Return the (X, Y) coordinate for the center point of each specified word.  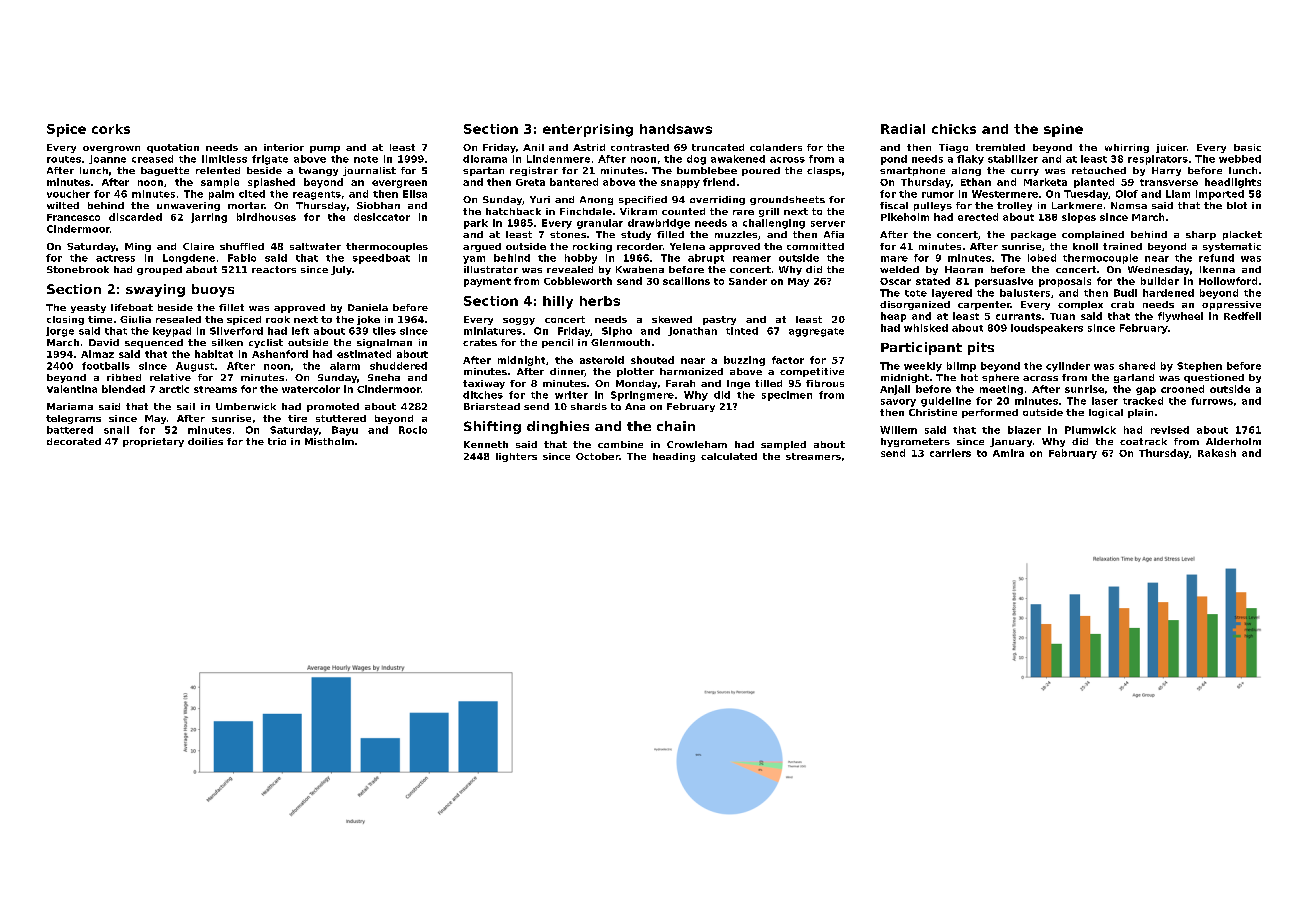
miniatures (493, 331)
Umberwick (246, 406)
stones (568, 234)
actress (115, 258)
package (1033, 235)
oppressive (1231, 305)
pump (325, 149)
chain (676, 426)
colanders (776, 147)
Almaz (97, 354)
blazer (1024, 430)
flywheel (1180, 317)
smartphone (912, 171)
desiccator (382, 217)
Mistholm (329, 441)
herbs (600, 301)
